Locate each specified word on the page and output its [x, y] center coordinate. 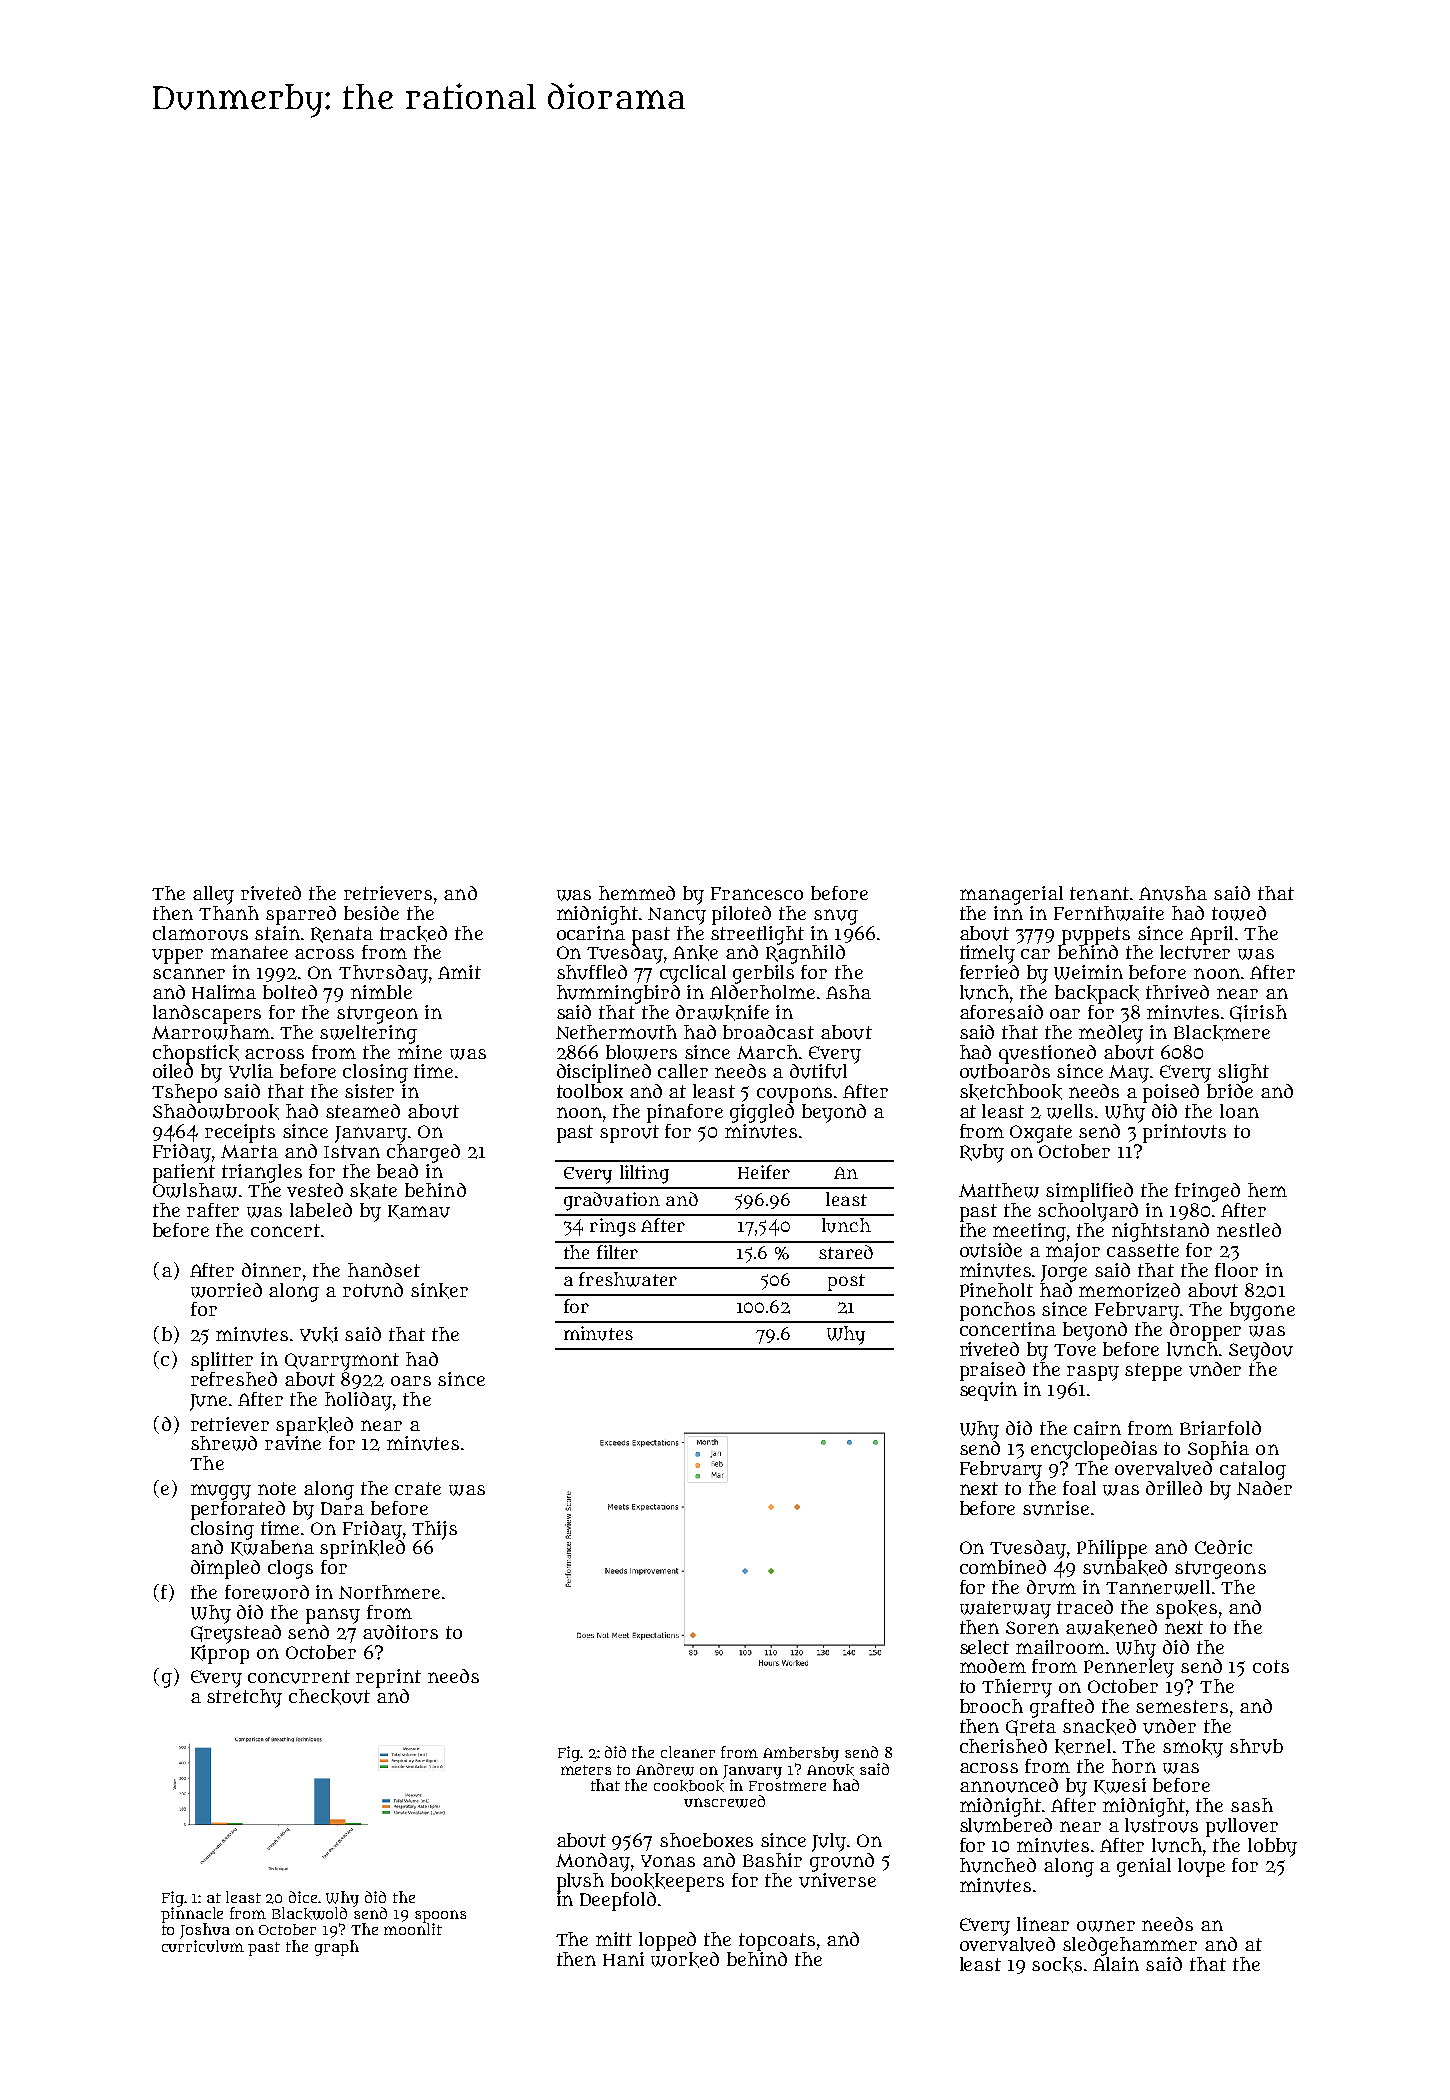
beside [371, 913]
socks [1057, 1965]
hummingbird [618, 994]
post [846, 1282]
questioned [1047, 1054]
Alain [1116, 1964]
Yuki [319, 1335]
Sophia [1218, 1450]
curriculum [203, 1946]
